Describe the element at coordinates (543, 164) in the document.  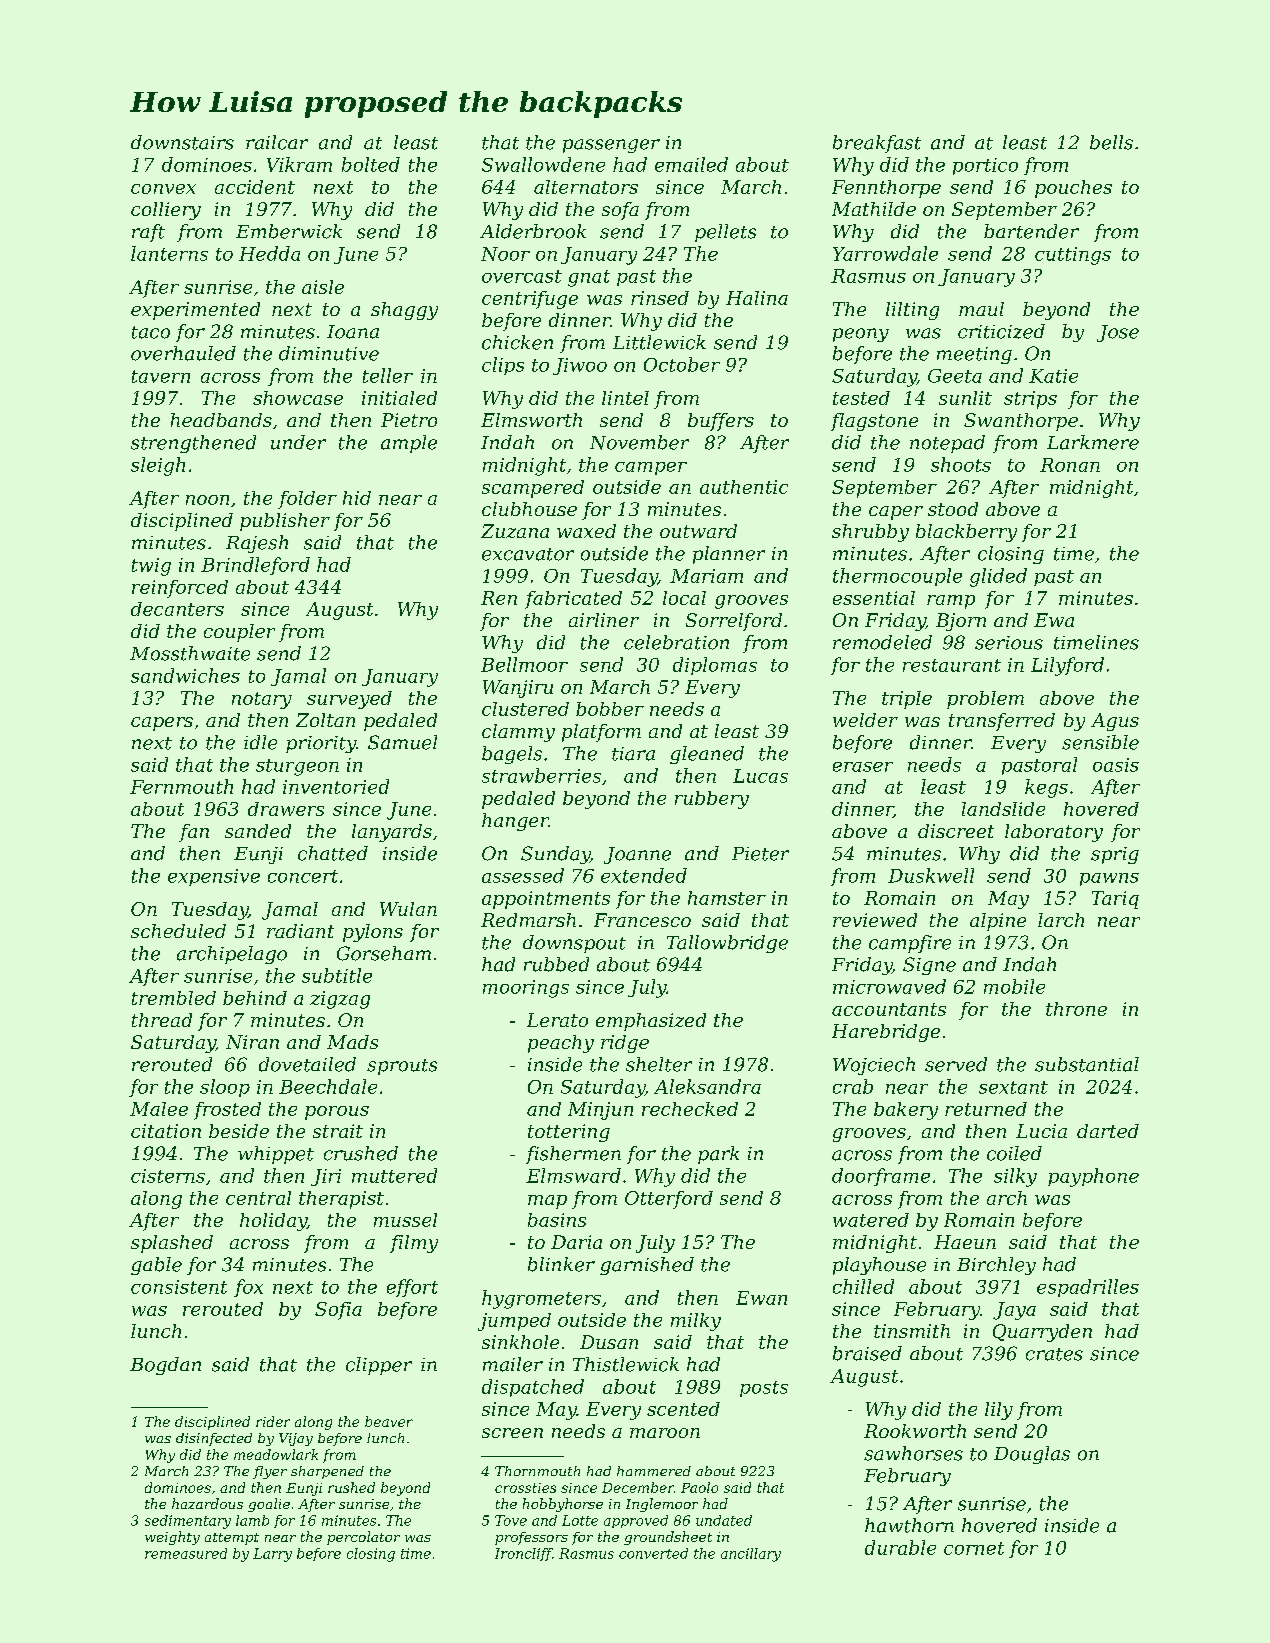
I see `Swallowdene` at that location.
